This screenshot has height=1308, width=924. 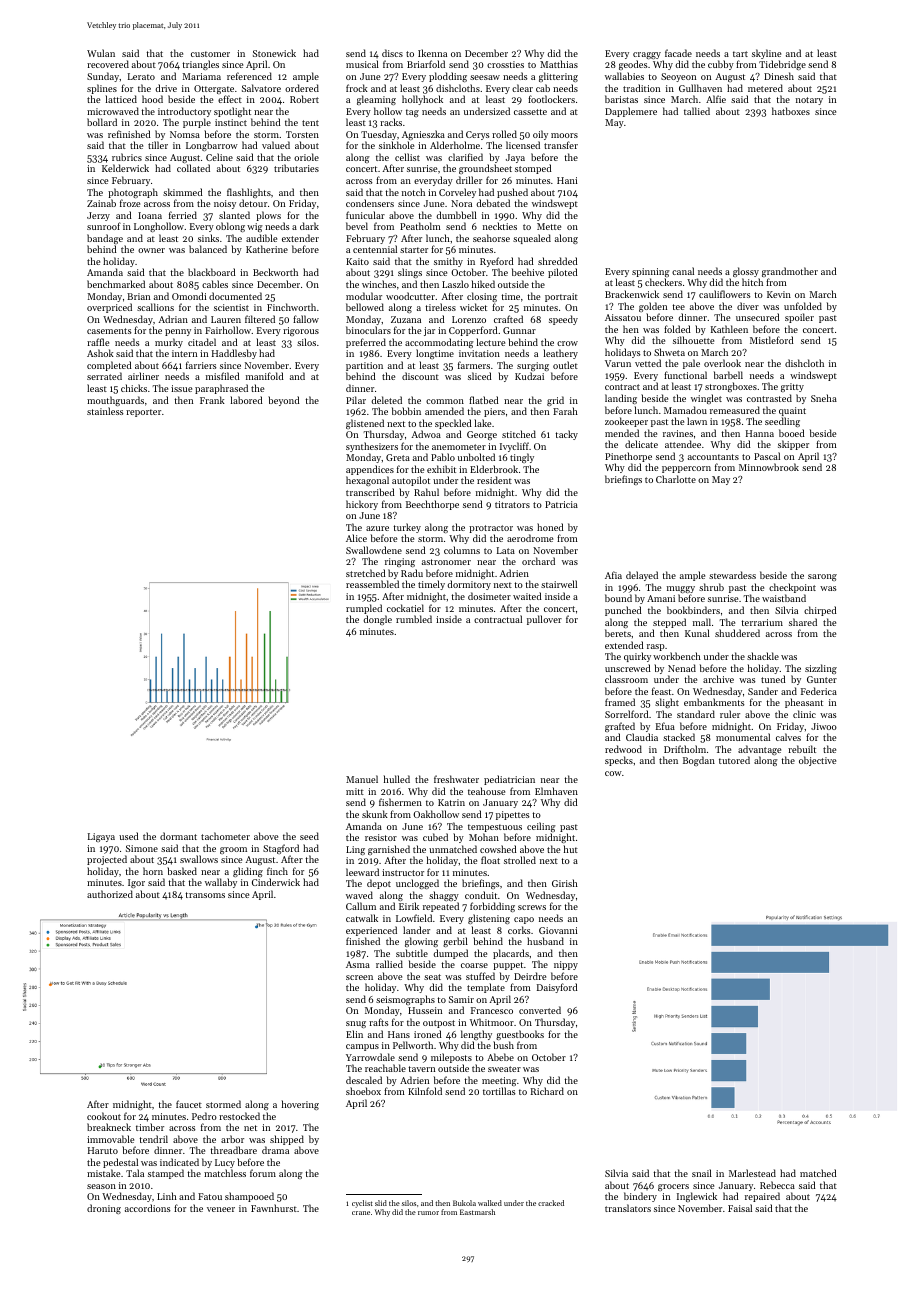 I want to click on balanced, so click(x=208, y=249).
